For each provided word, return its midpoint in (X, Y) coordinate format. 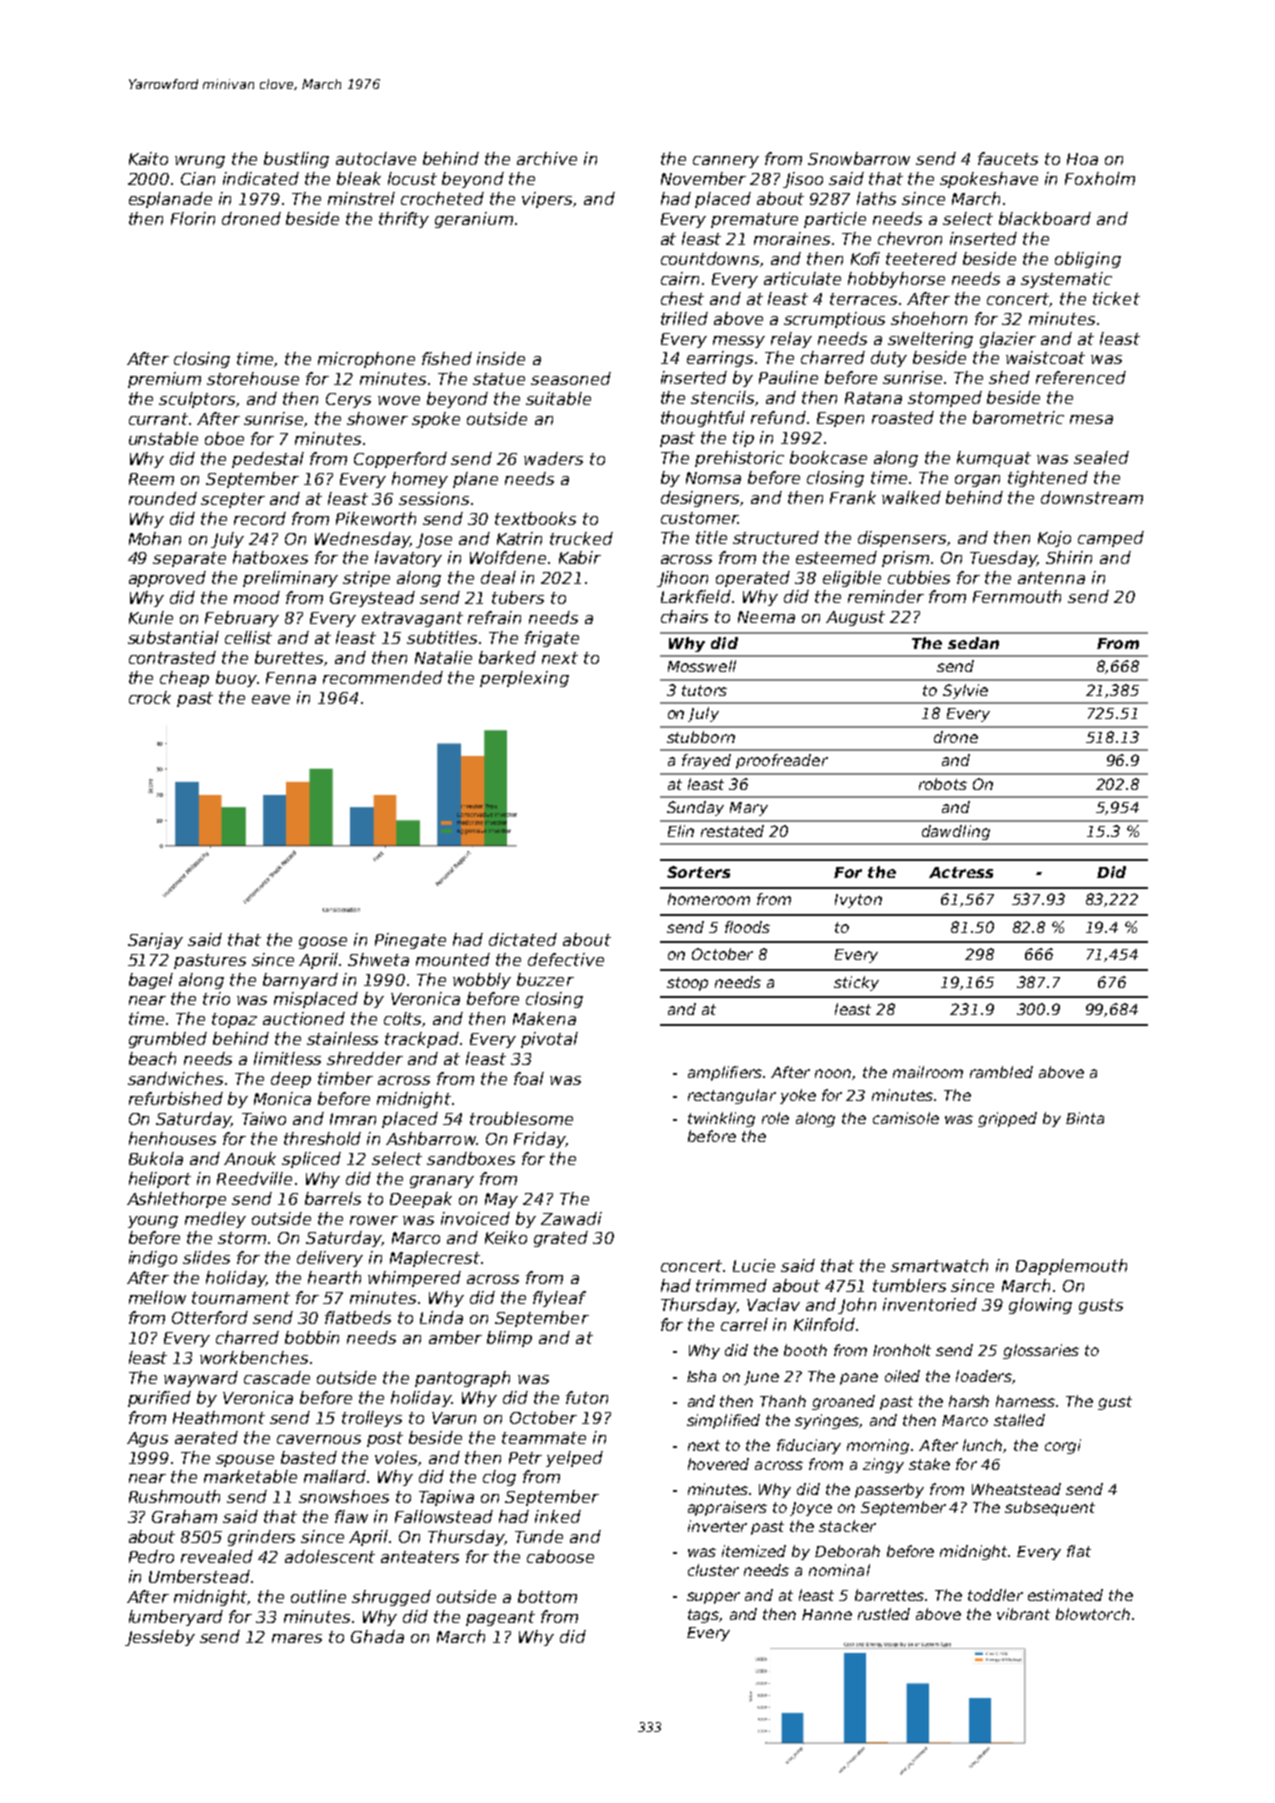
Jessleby (160, 1638)
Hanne (827, 1614)
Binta (1085, 1118)
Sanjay (155, 941)
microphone (366, 360)
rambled (1001, 1072)
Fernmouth (1017, 596)
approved (167, 579)
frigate (552, 639)
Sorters (698, 872)
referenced (1081, 377)
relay (791, 340)
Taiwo (264, 1118)
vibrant (1023, 1614)
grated (561, 1239)
